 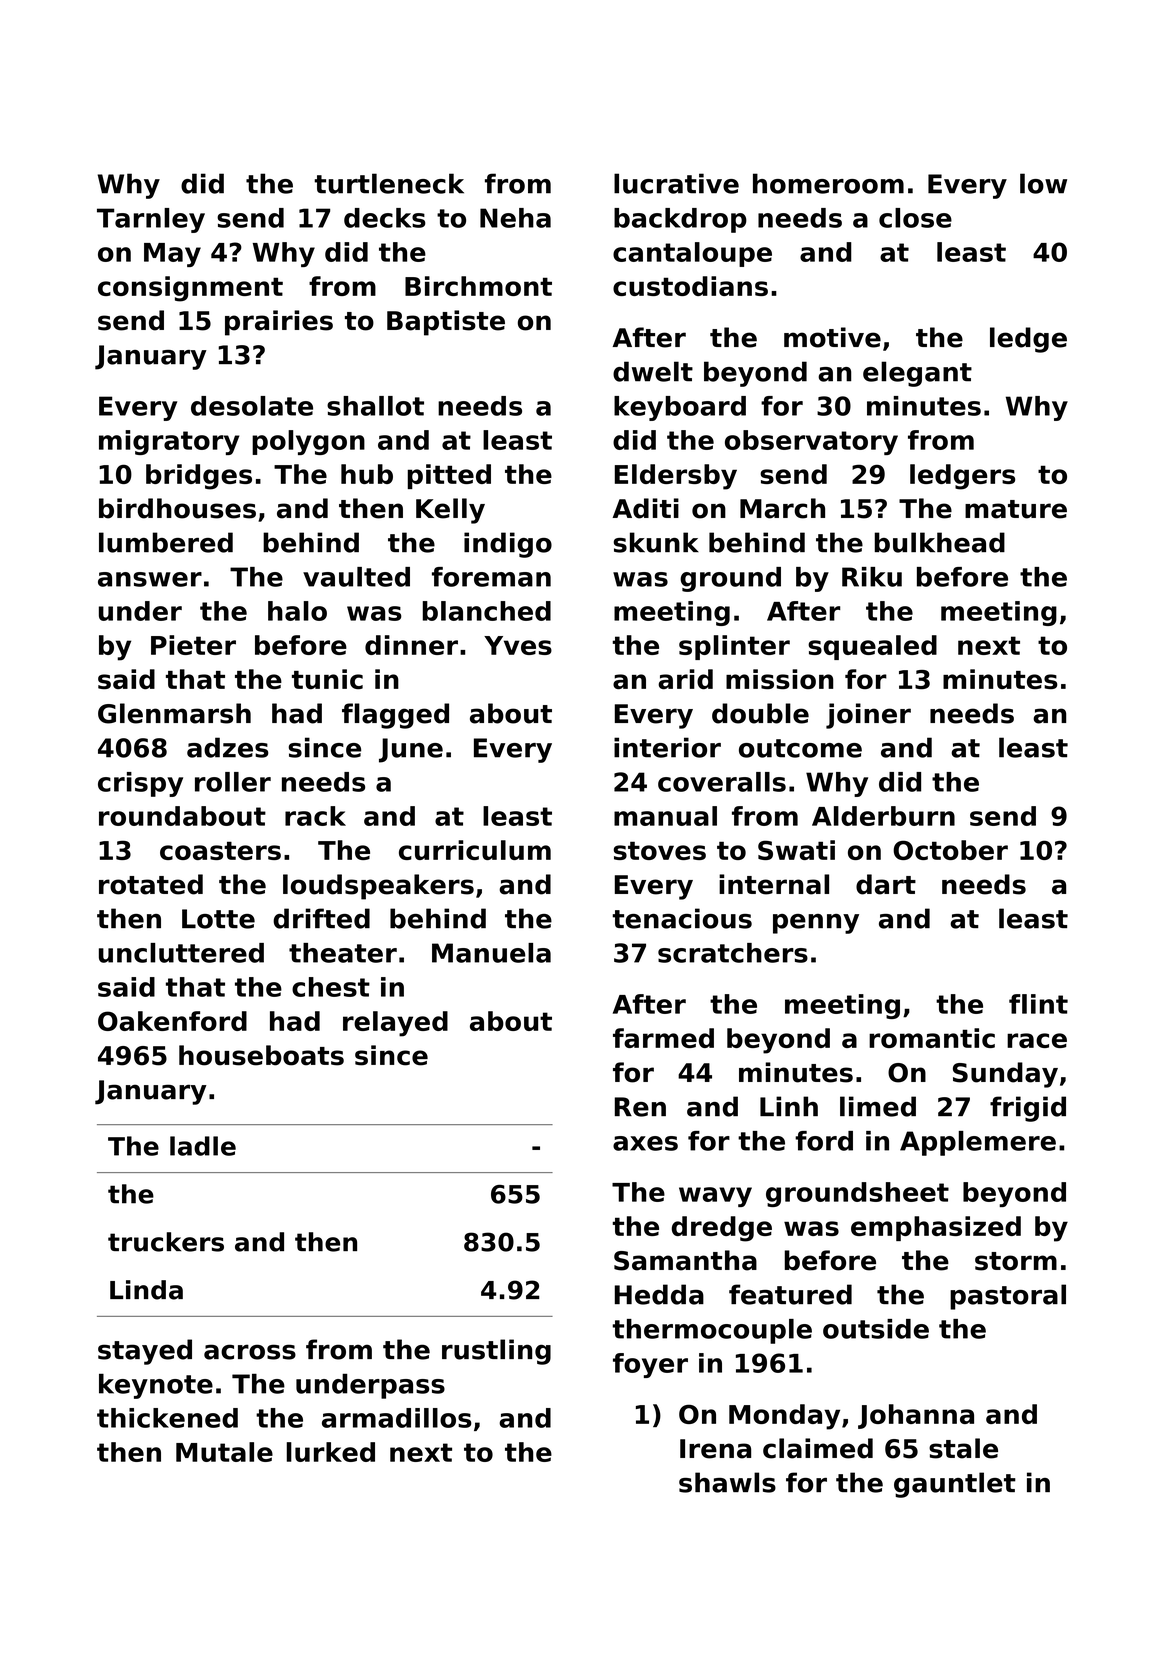 What do you see at coordinates (151, 220) in the page?
I see `Tarnley` at bounding box center [151, 220].
